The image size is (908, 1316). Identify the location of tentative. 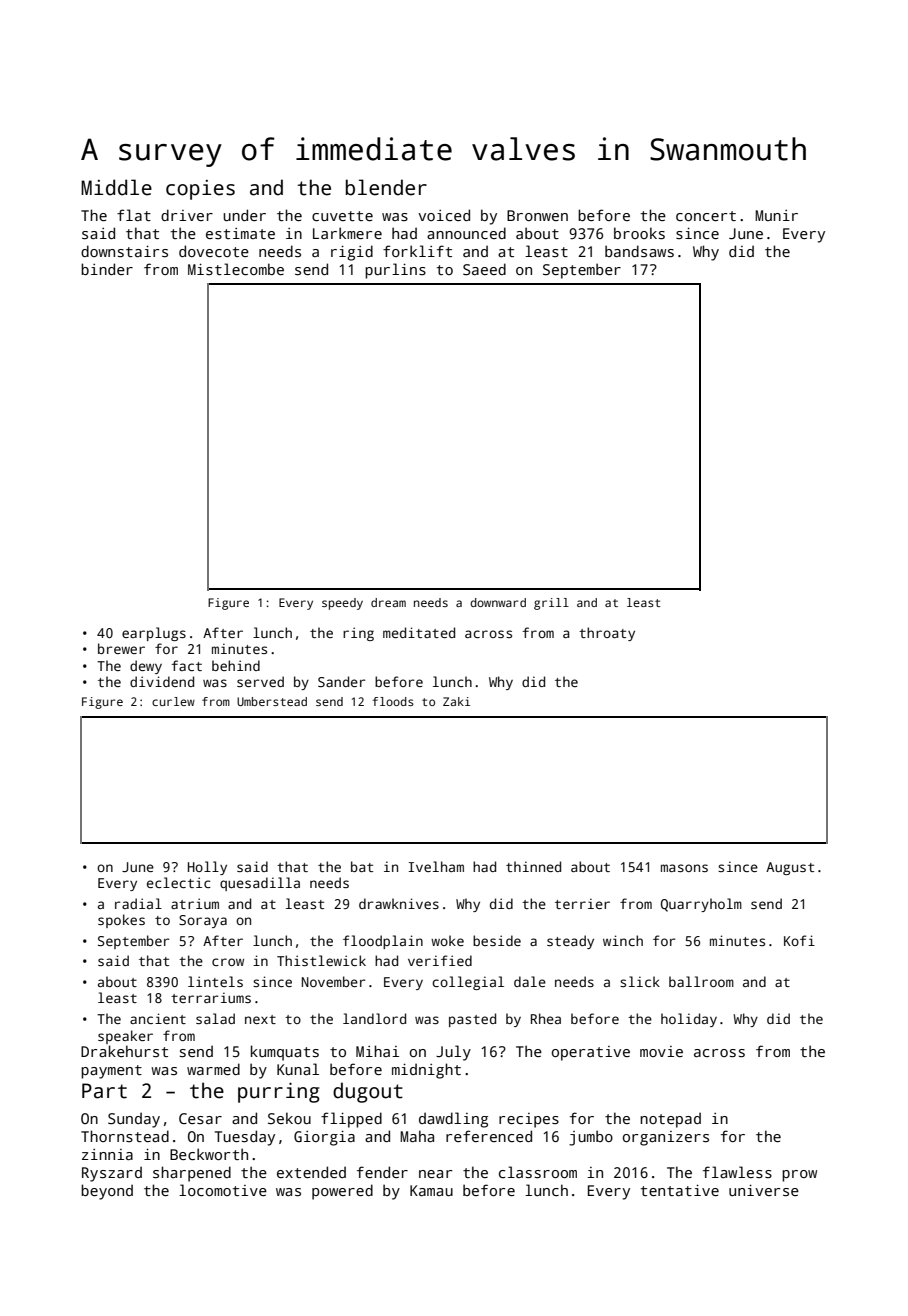
(680, 1190).
